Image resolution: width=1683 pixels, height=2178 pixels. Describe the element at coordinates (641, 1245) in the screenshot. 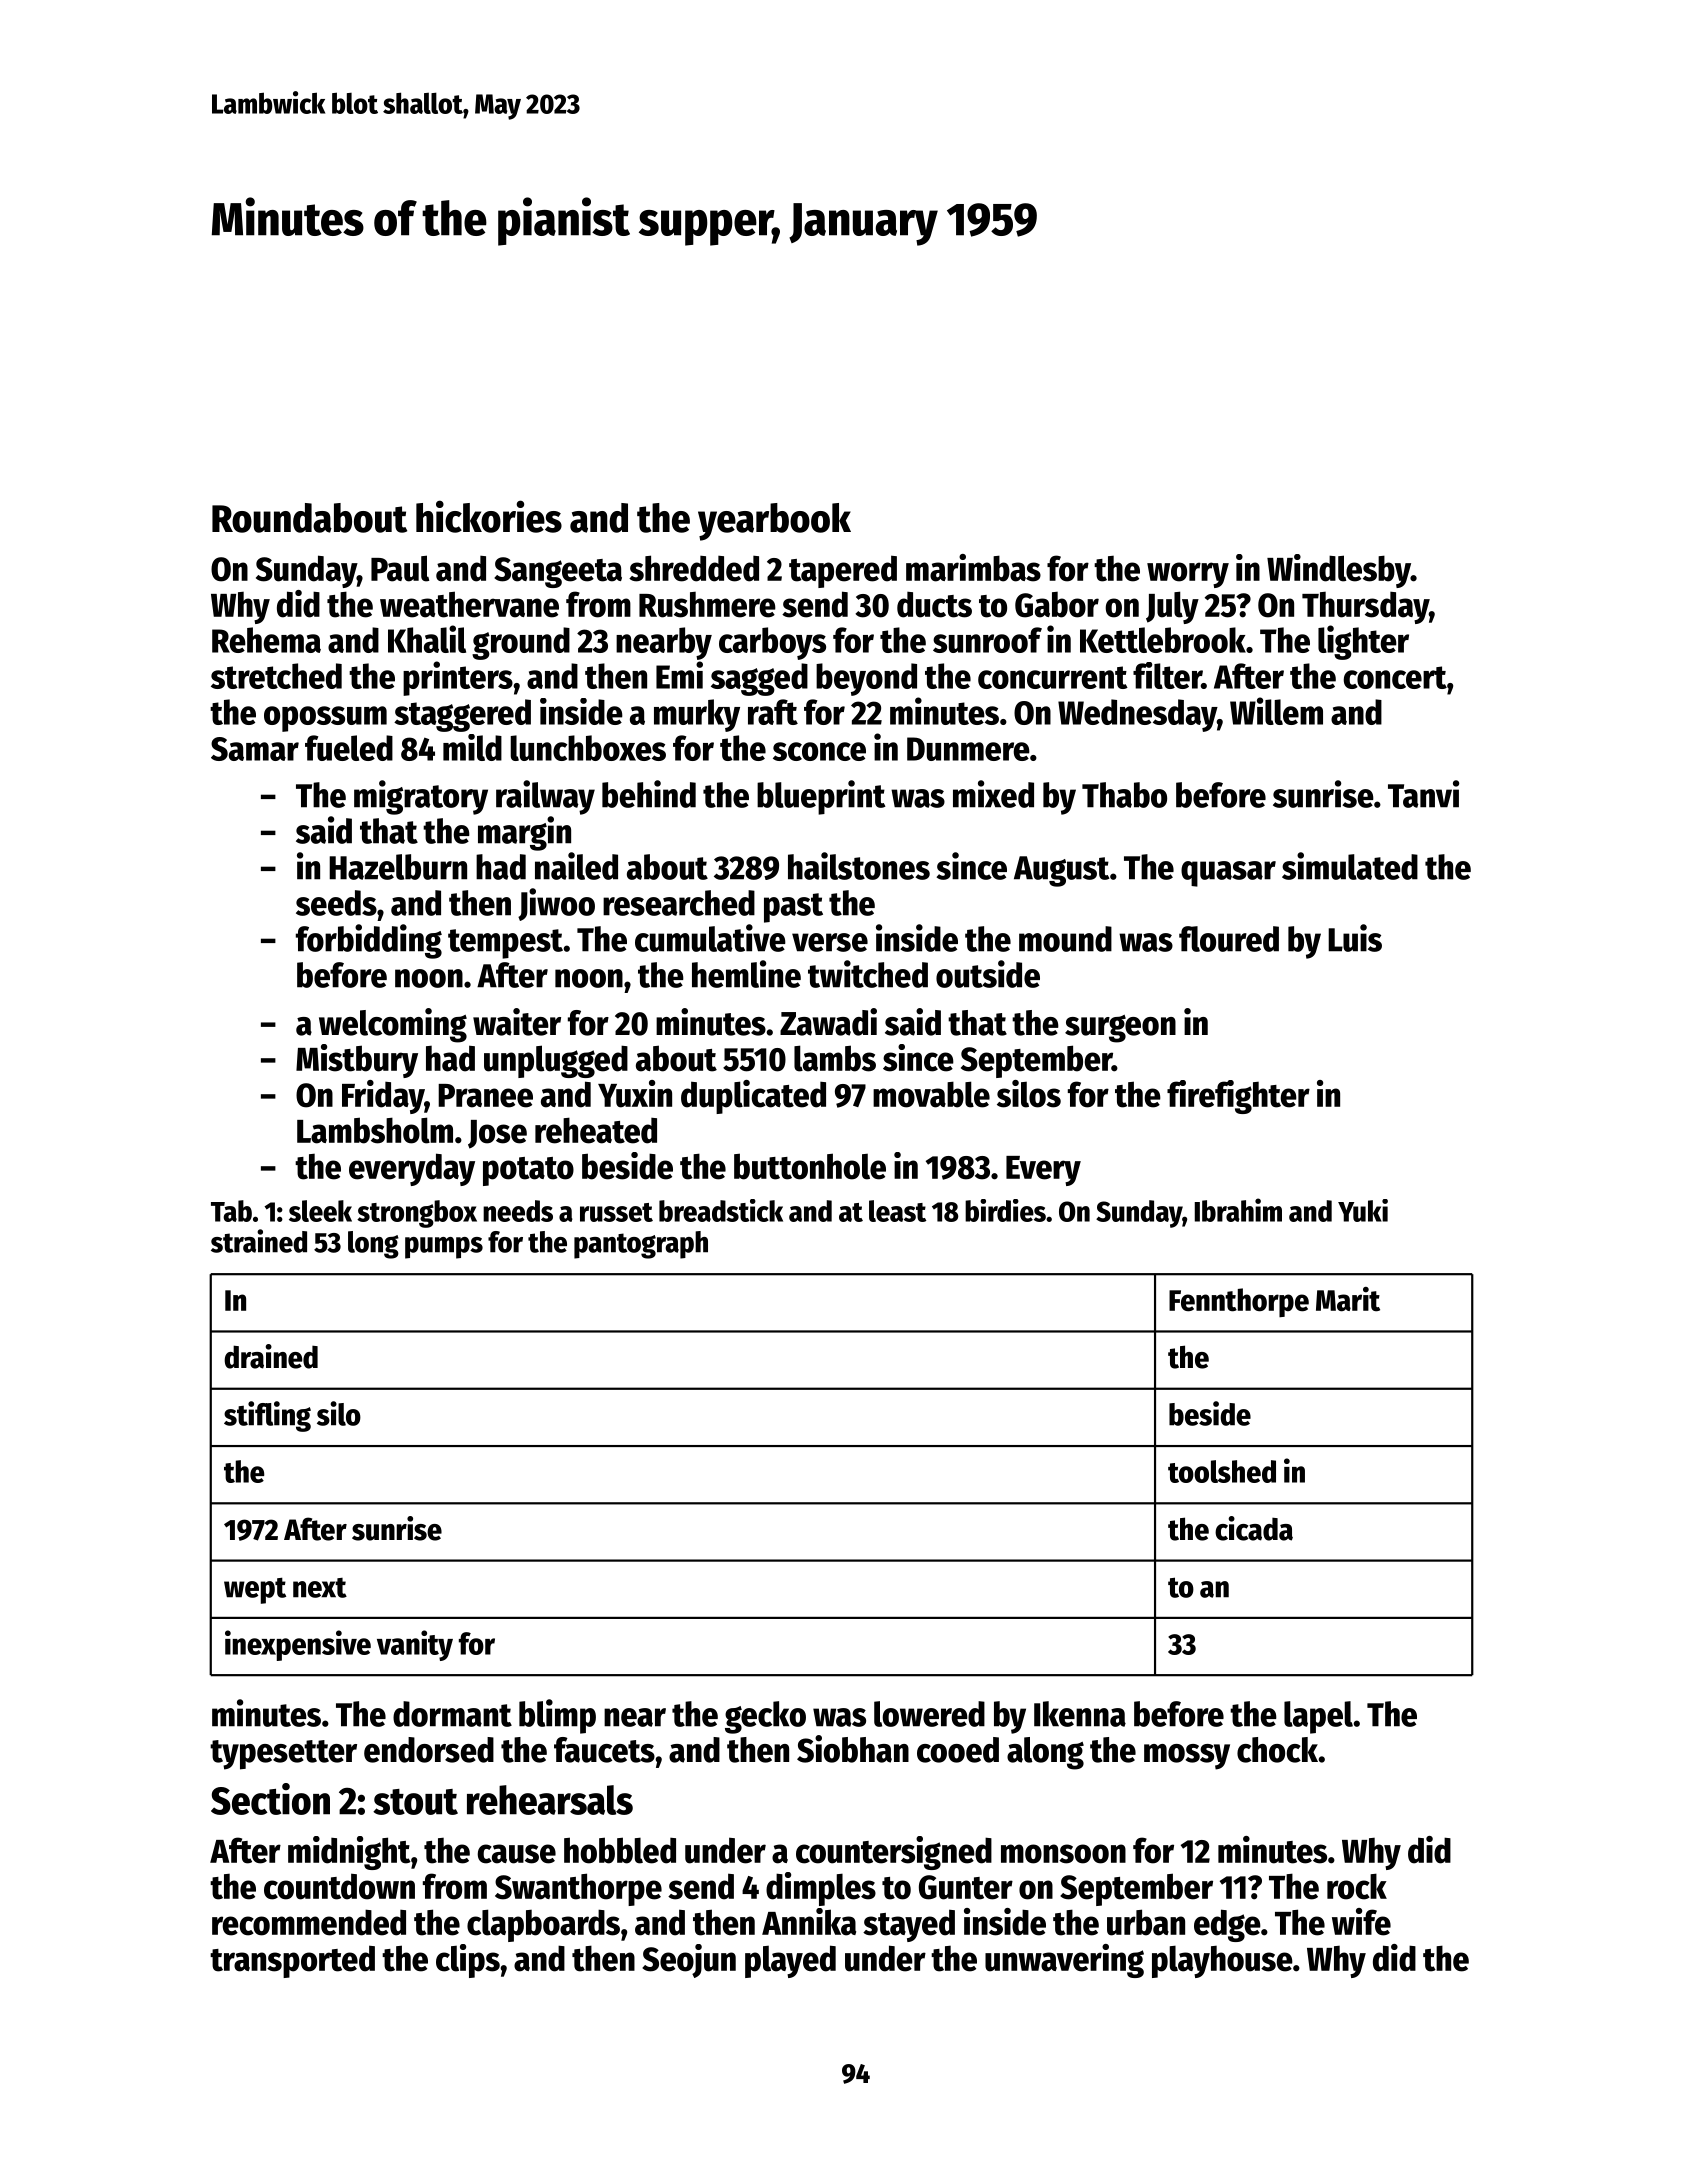

I see `pantograph` at that location.
